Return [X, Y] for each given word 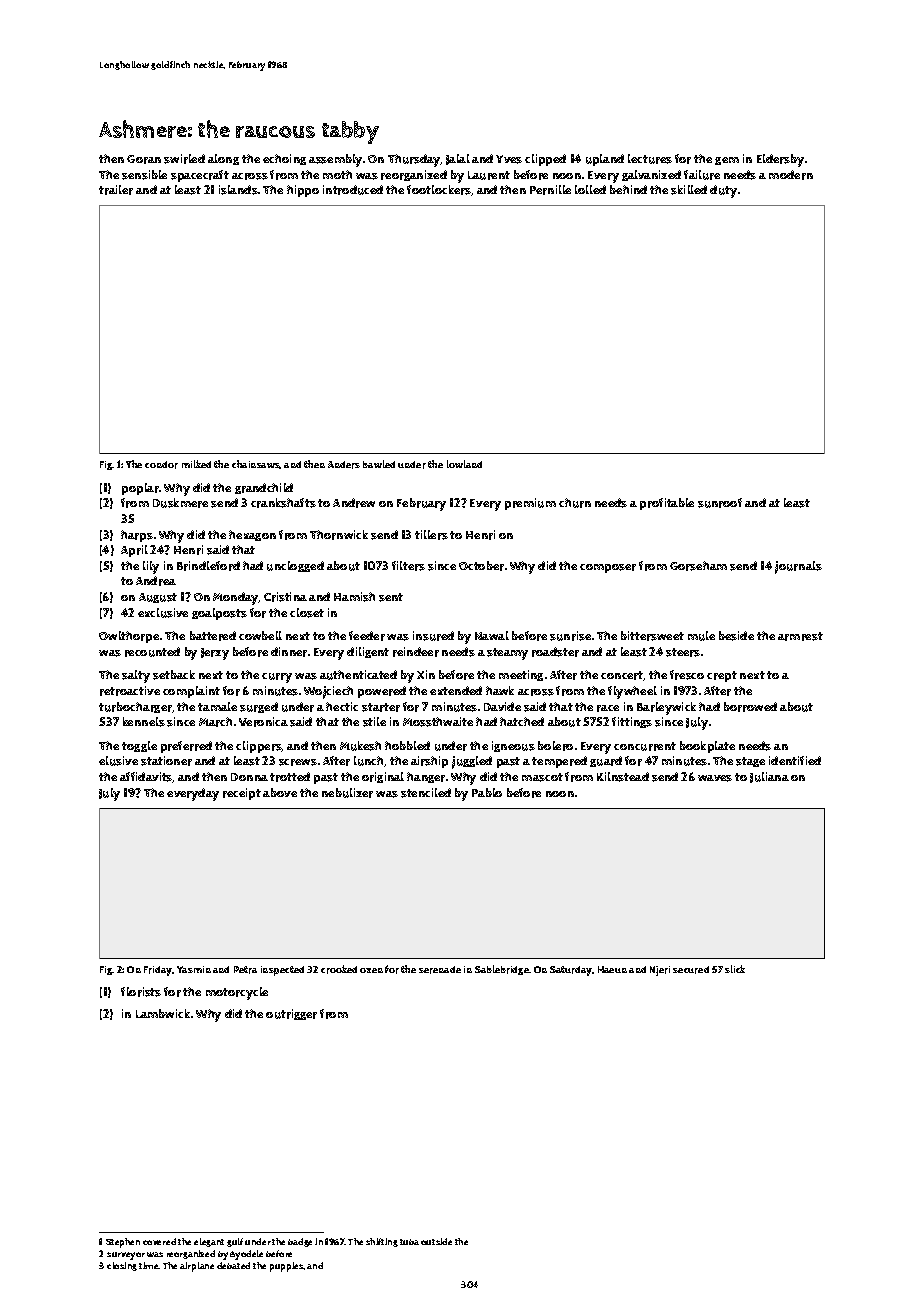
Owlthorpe [129, 637]
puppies [287, 1267]
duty [723, 191]
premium [530, 504]
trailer [116, 190]
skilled [689, 190]
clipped [545, 160]
